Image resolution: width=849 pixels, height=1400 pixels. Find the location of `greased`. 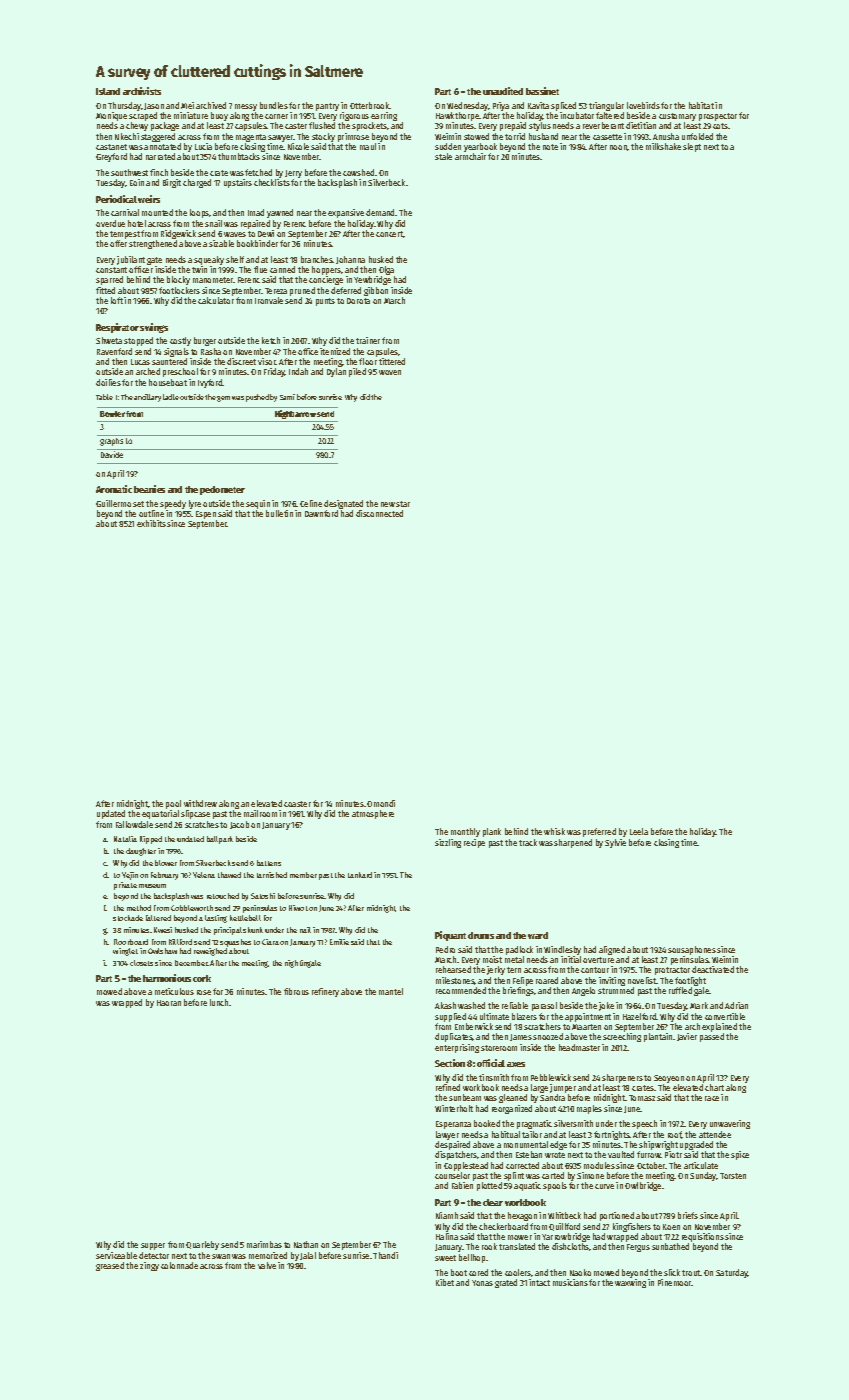

greased is located at coordinates (110, 1266).
